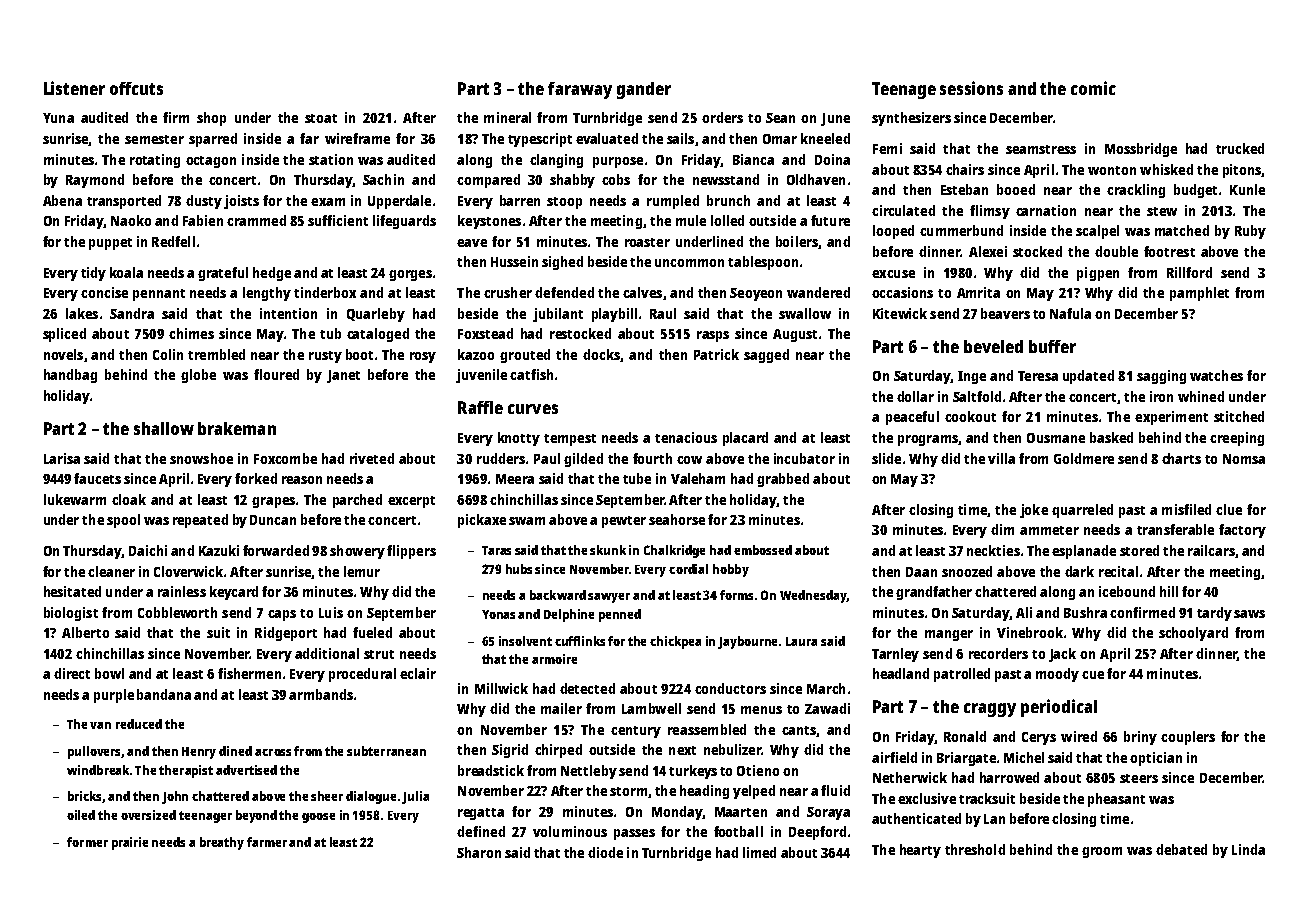 Image resolution: width=1308 pixels, height=924 pixels. Describe the element at coordinates (111, 571) in the document. I see `cleaner` at that location.
